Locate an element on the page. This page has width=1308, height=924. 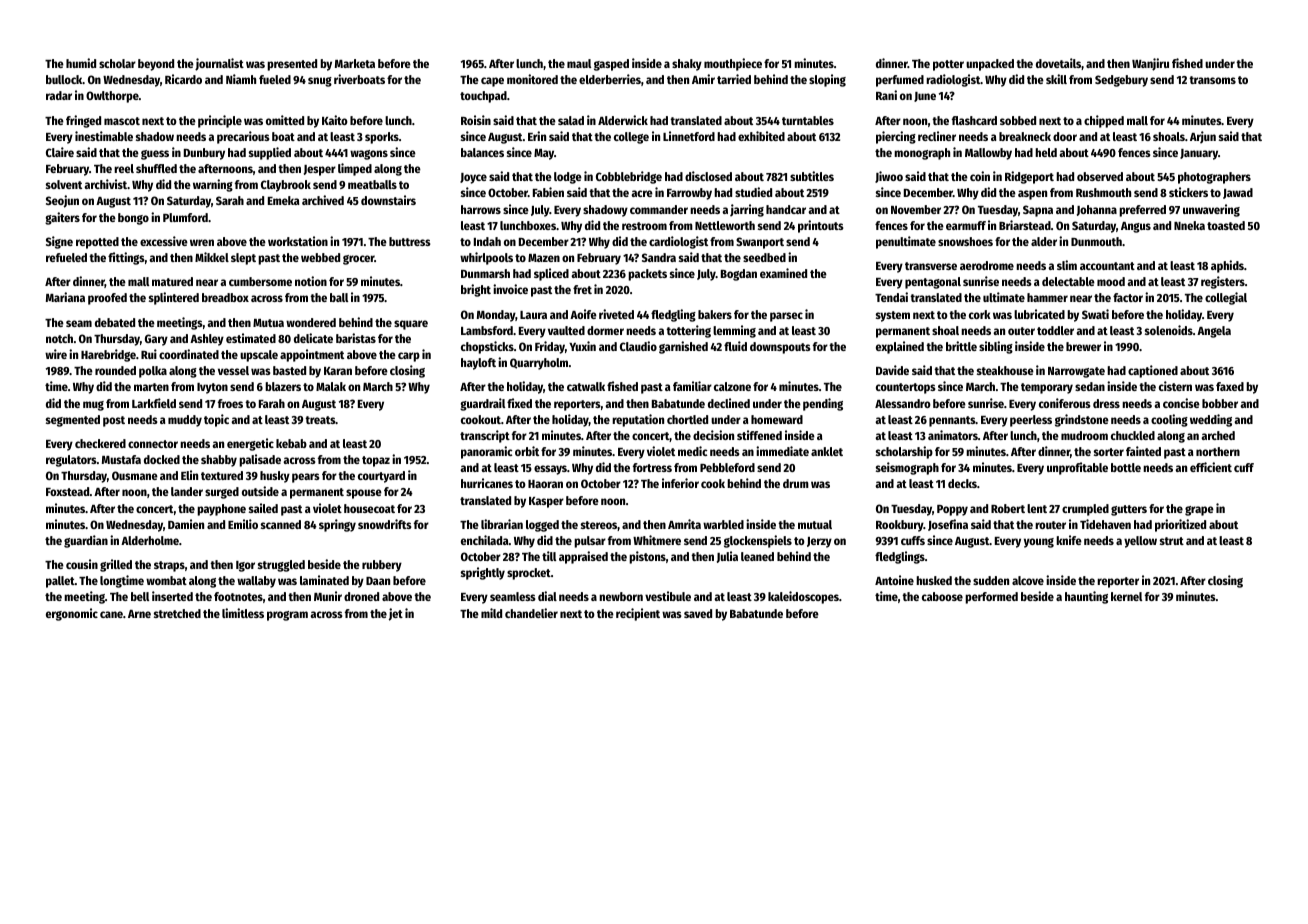
Arne is located at coordinates (139, 614).
